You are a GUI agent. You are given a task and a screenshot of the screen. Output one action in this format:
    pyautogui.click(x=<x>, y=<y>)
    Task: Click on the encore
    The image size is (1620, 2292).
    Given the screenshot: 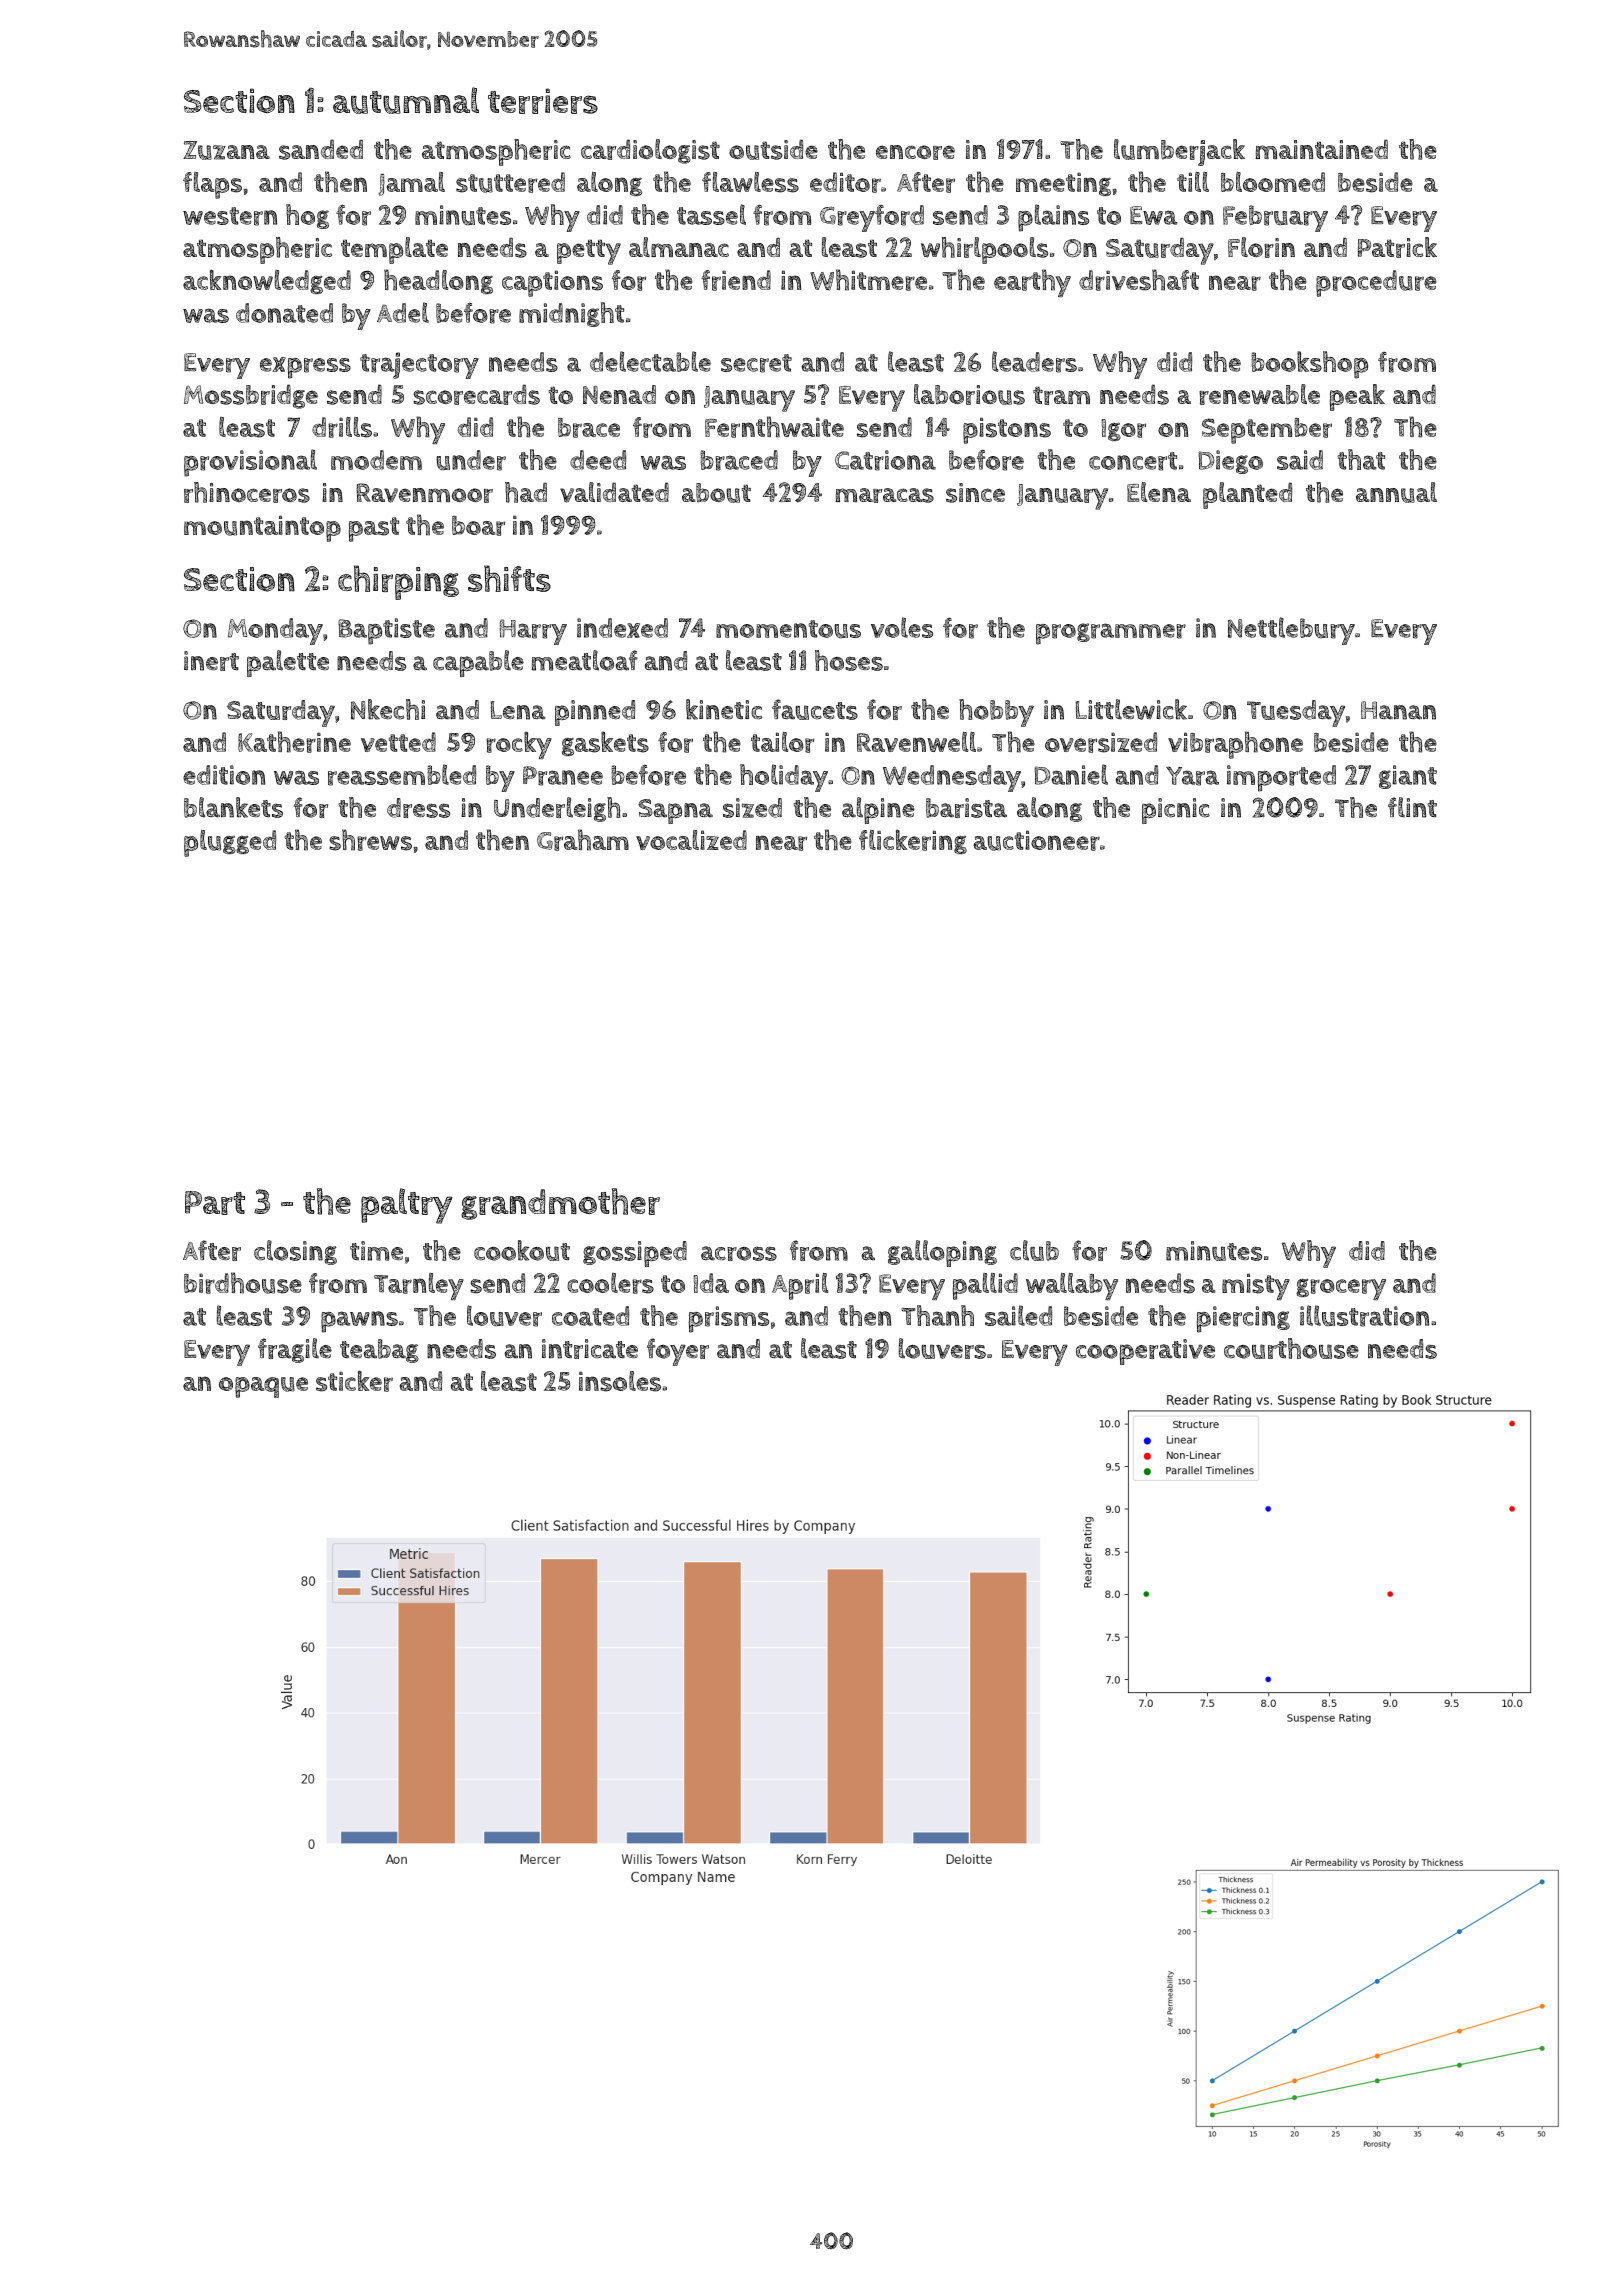 What is the action you would take?
    pyautogui.click(x=915, y=152)
